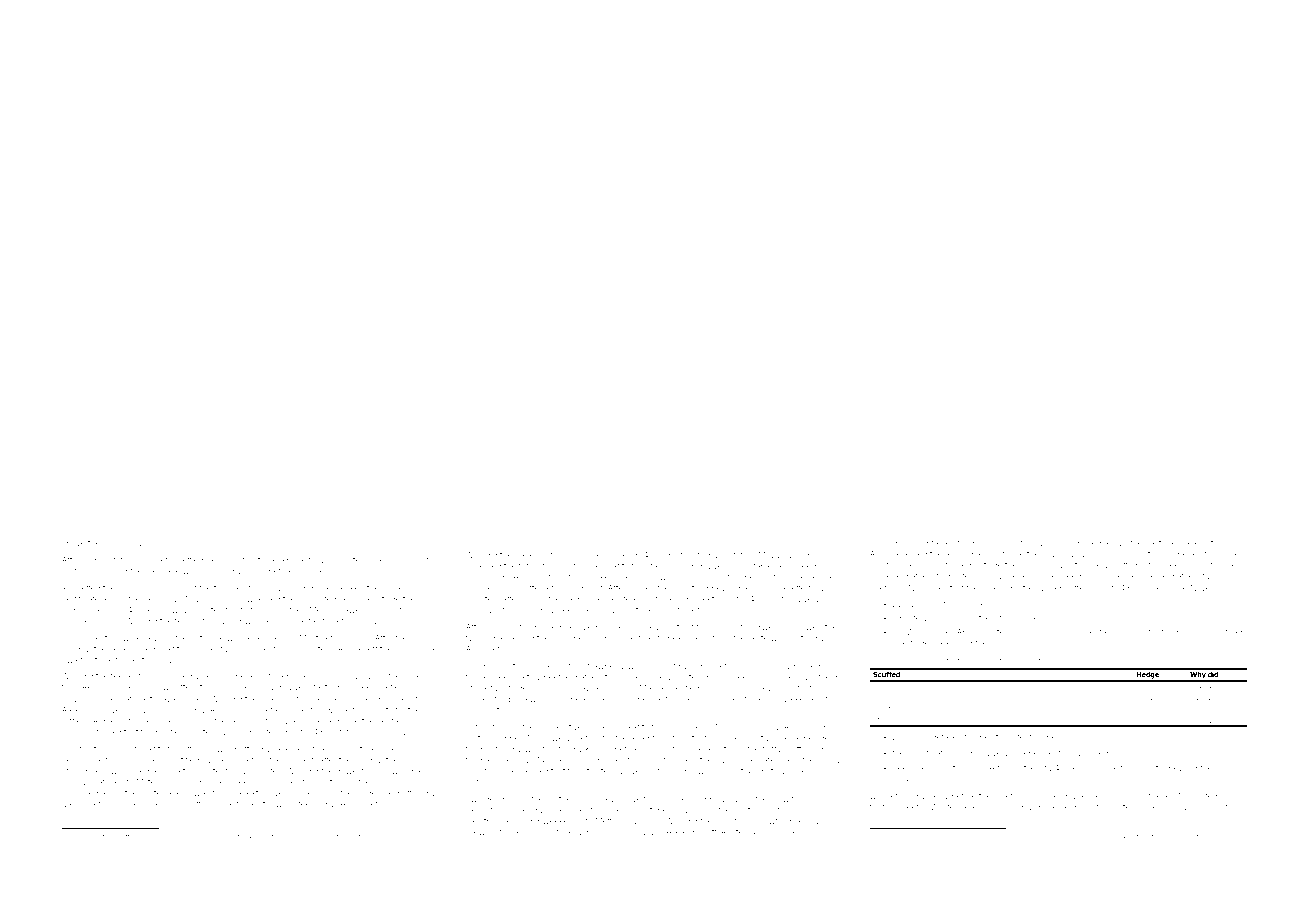 Image resolution: width=1308 pixels, height=924 pixels. Describe the element at coordinates (1207, 807) in the page. I see `dossiers` at that location.
